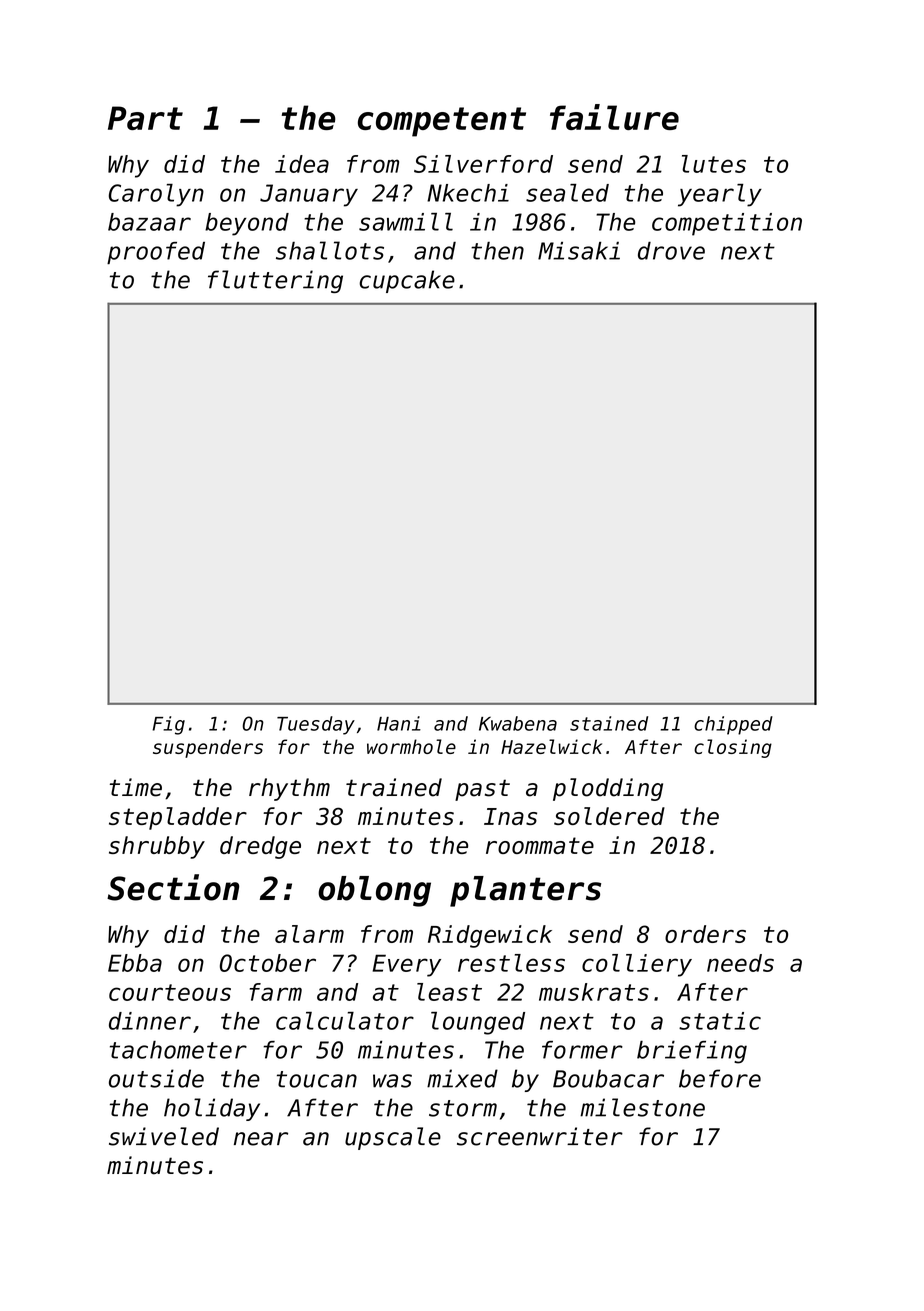 This document has width=924, height=1311. I want to click on needs, so click(740, 963).
